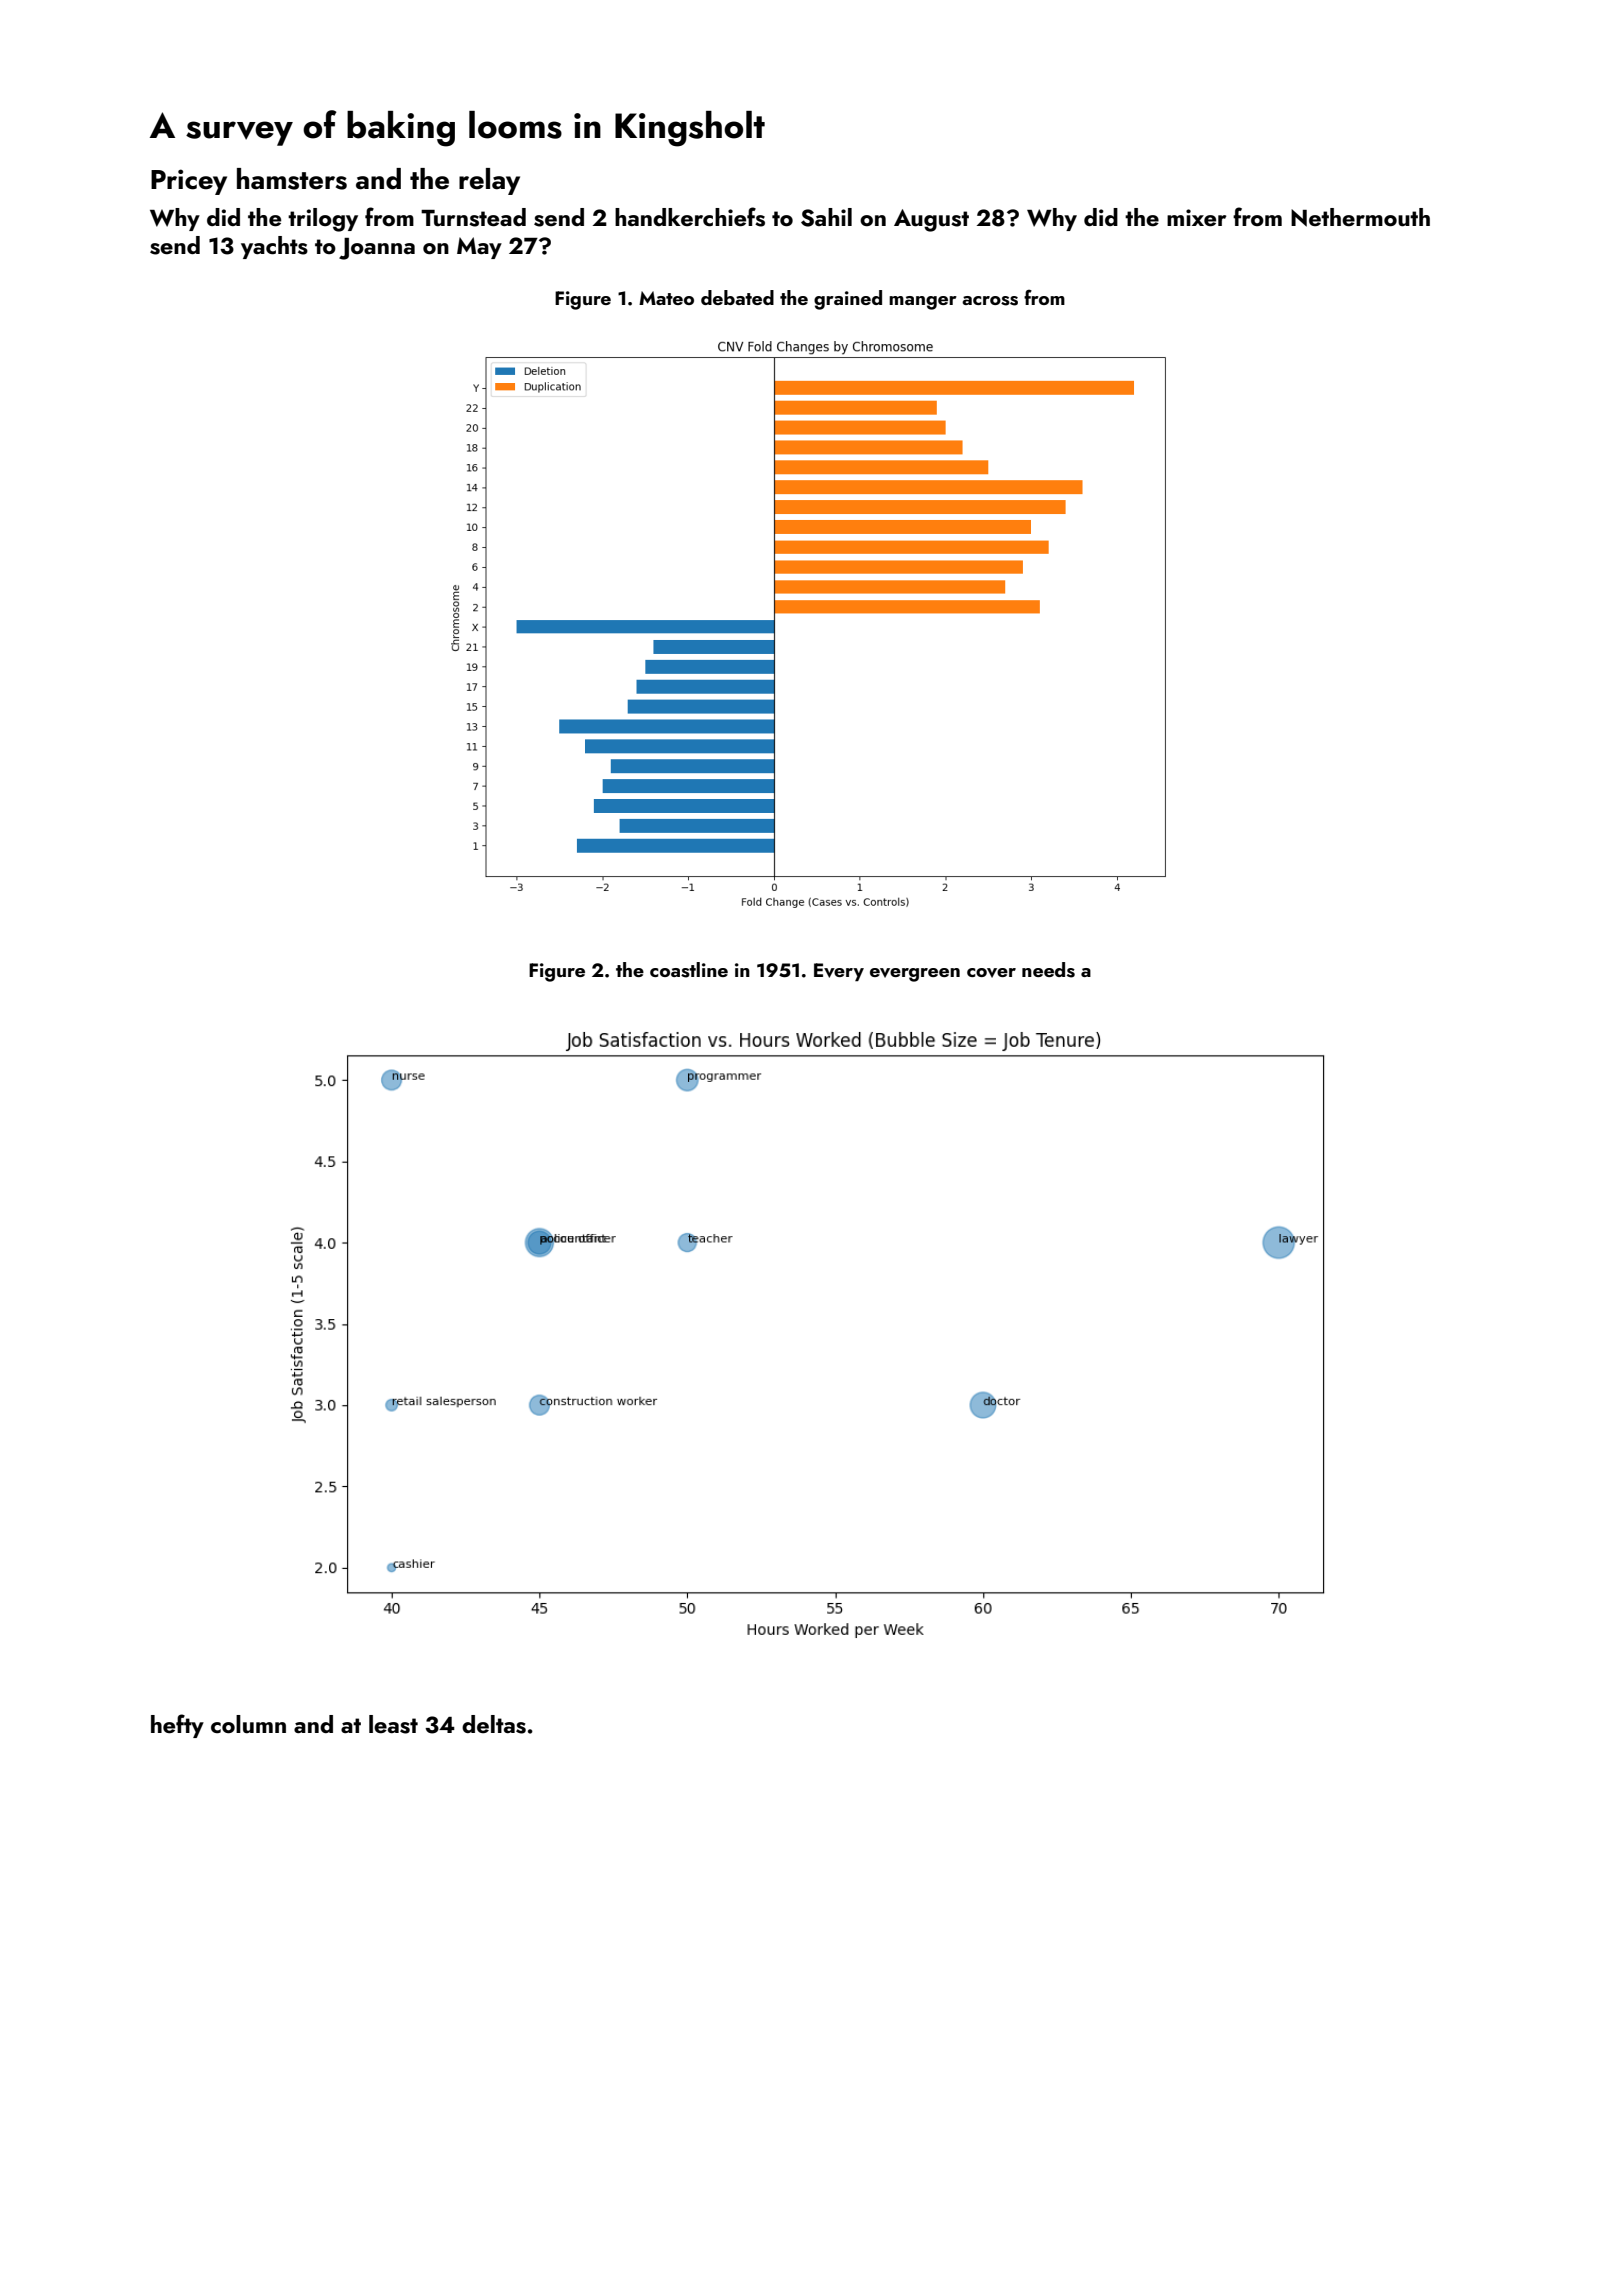 The image size is (1620, 2292). I want to click on evergreen, so click(915, 975).
